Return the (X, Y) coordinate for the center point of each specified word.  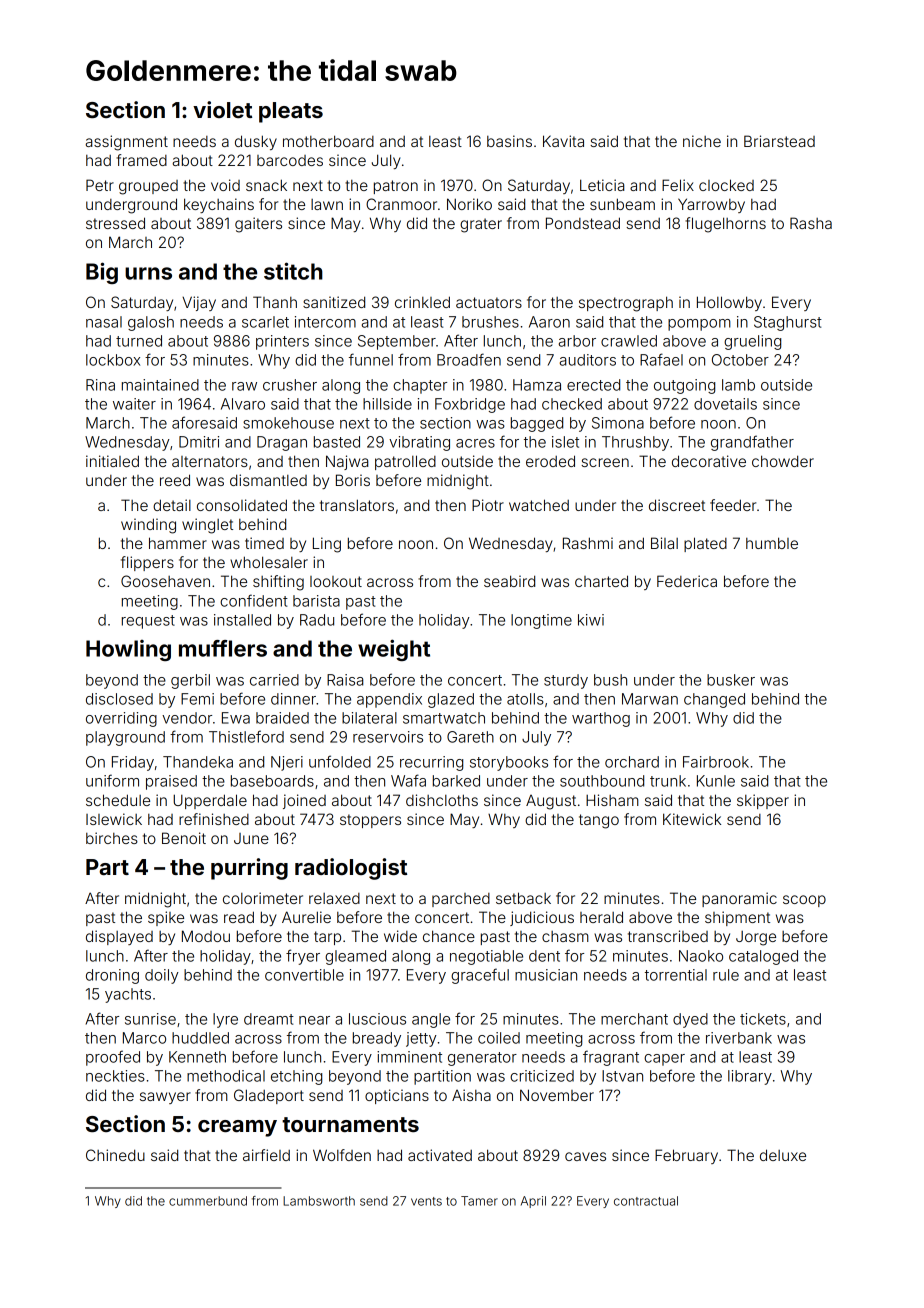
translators (357, 505)
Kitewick (692, 819)
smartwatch (444, 718)
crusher (290, 385)
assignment (126, 143)
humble (772, 543)
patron (396, 187)
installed (242, 620)
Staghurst (788, 323)
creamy (237, 1128)
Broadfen (469, 359)
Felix (678, 185)
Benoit (184, 838)
